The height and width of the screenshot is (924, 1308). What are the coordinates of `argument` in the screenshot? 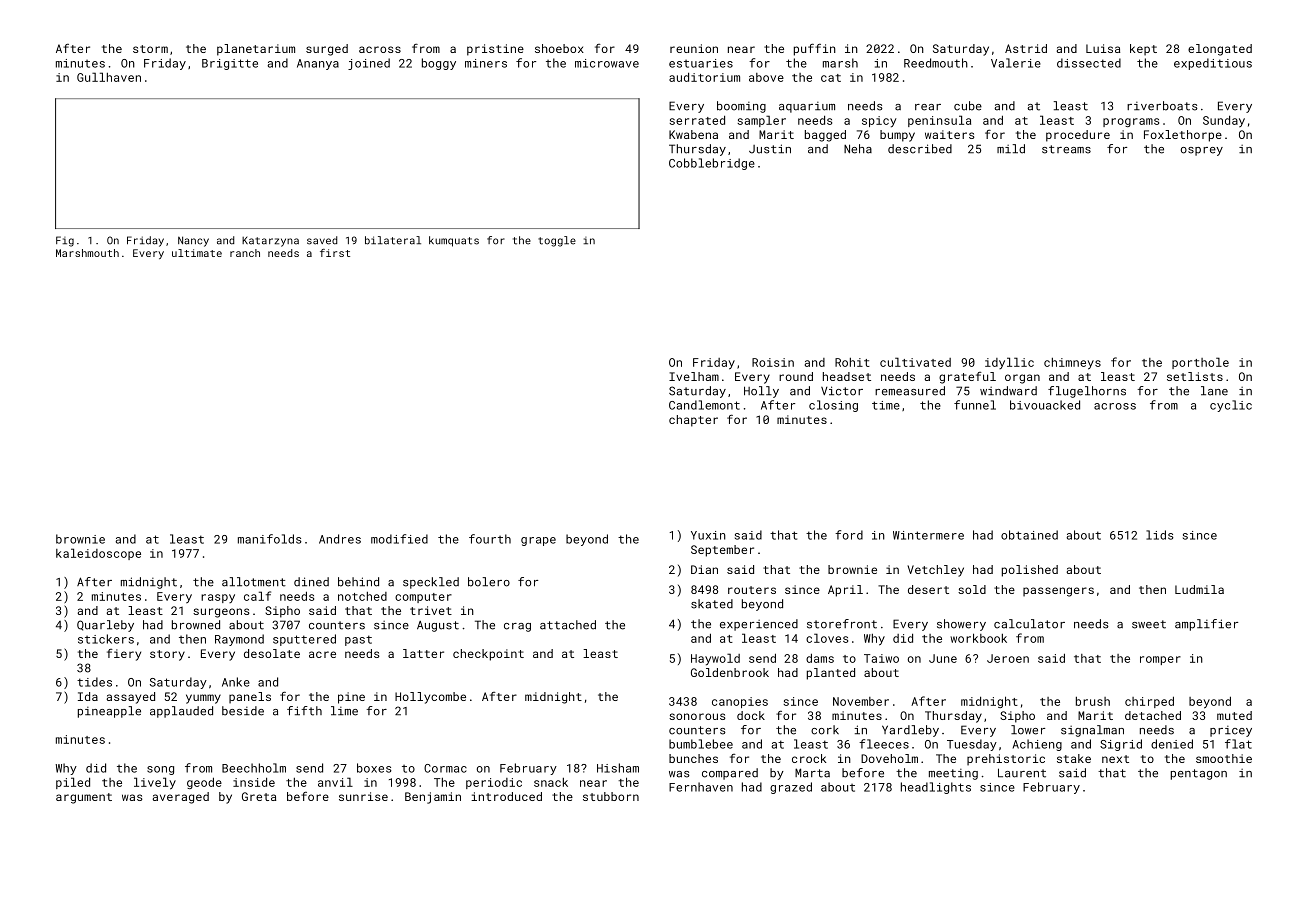 It's located at (84, 798).
